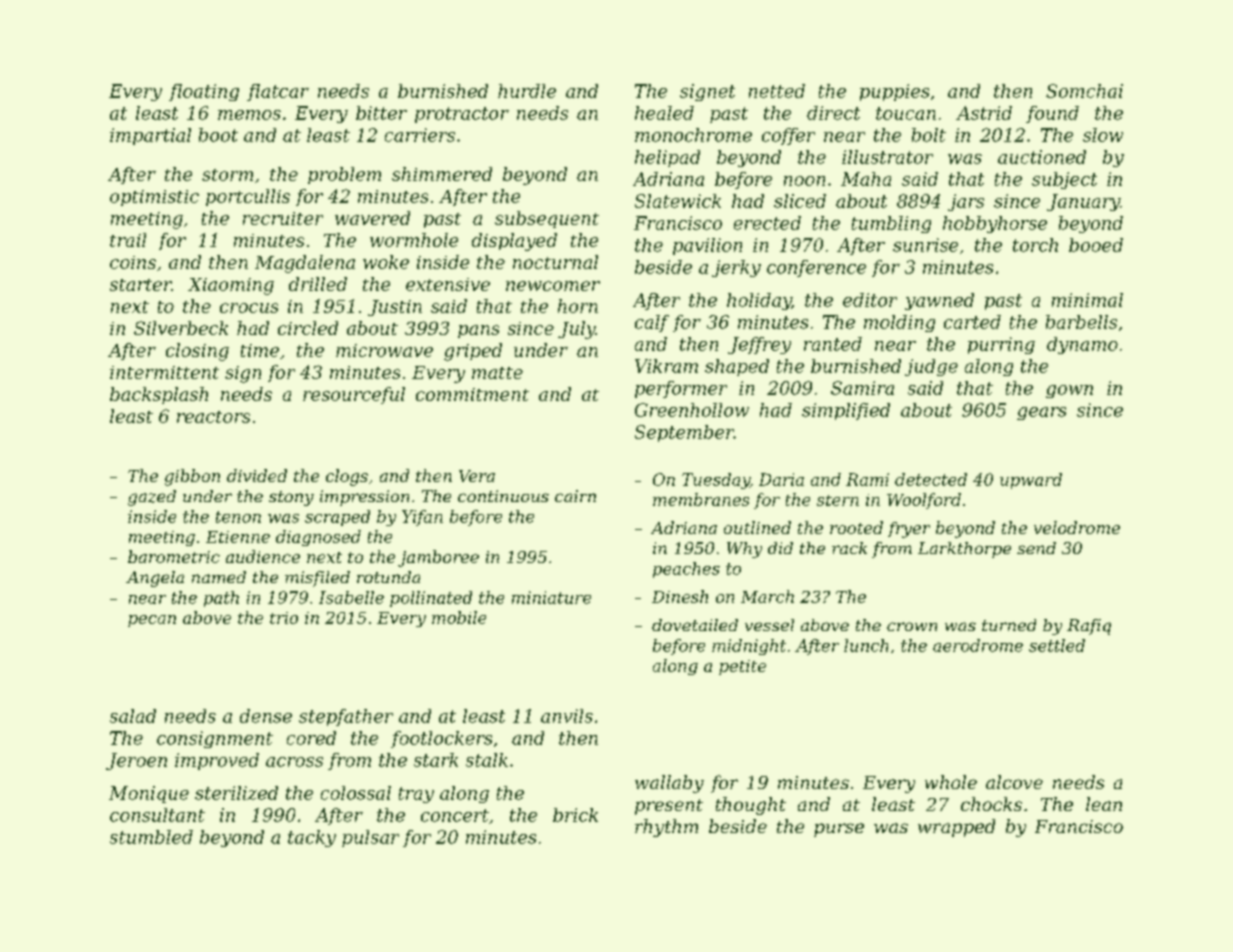 This screenshot has width=1233, height=952. I want to click on consultant, so click(157, 815).
